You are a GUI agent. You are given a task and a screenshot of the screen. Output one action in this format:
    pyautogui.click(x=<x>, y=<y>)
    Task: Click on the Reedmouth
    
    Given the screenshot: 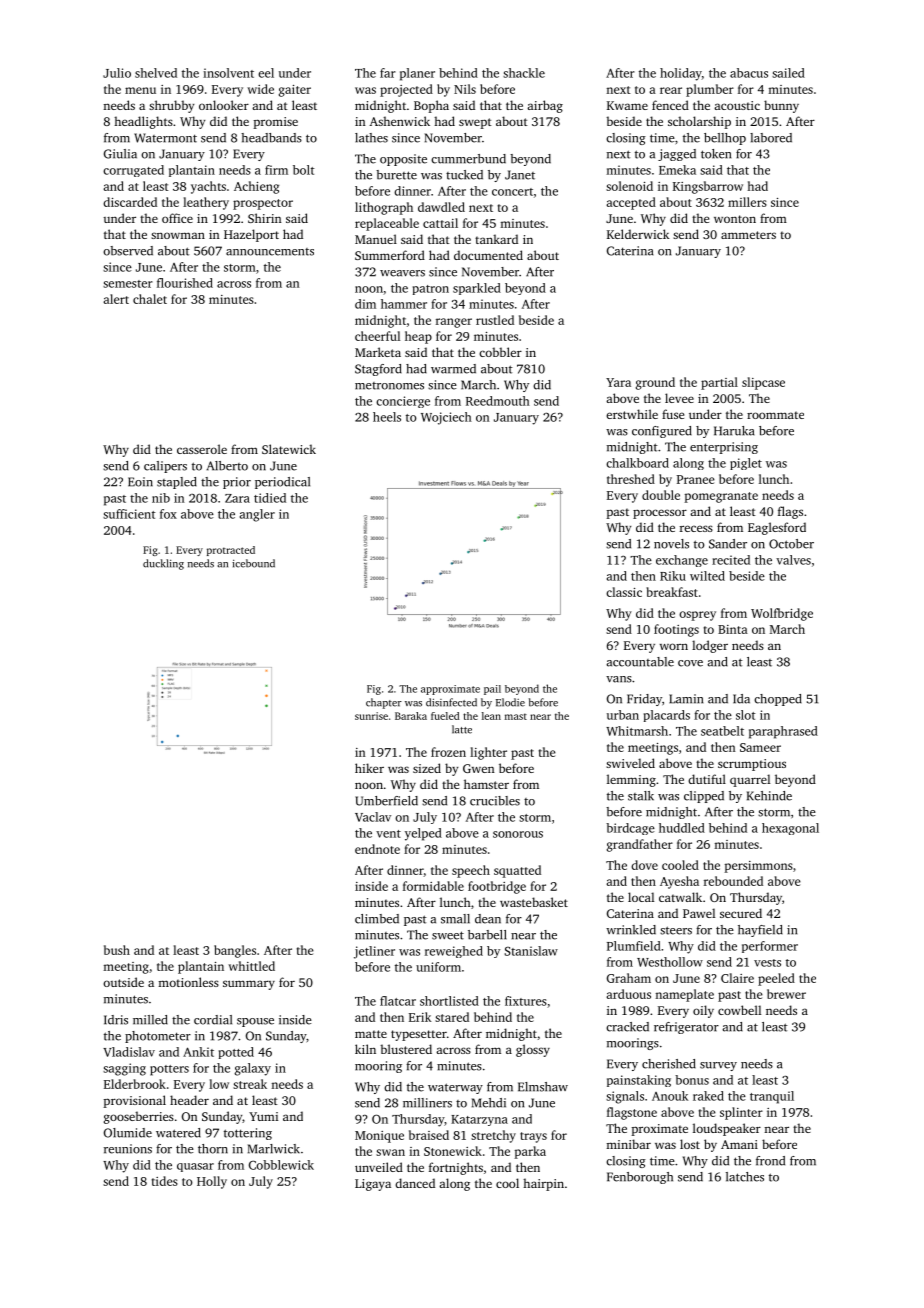 What is the action you would take?
    pyautogui.click(x=498, y=401)
